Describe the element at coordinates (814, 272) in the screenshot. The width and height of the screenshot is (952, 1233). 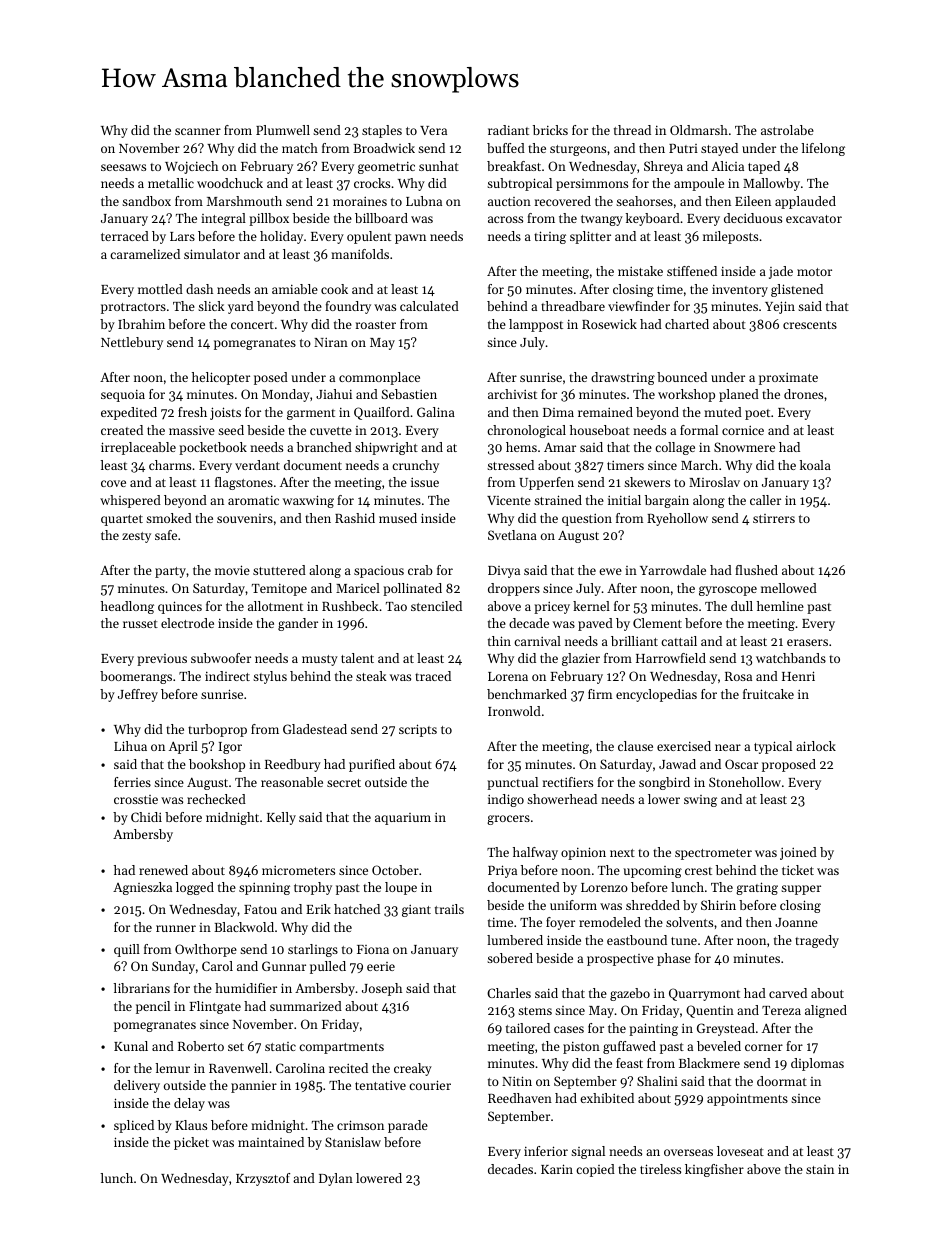
I see `motor` at that location.
